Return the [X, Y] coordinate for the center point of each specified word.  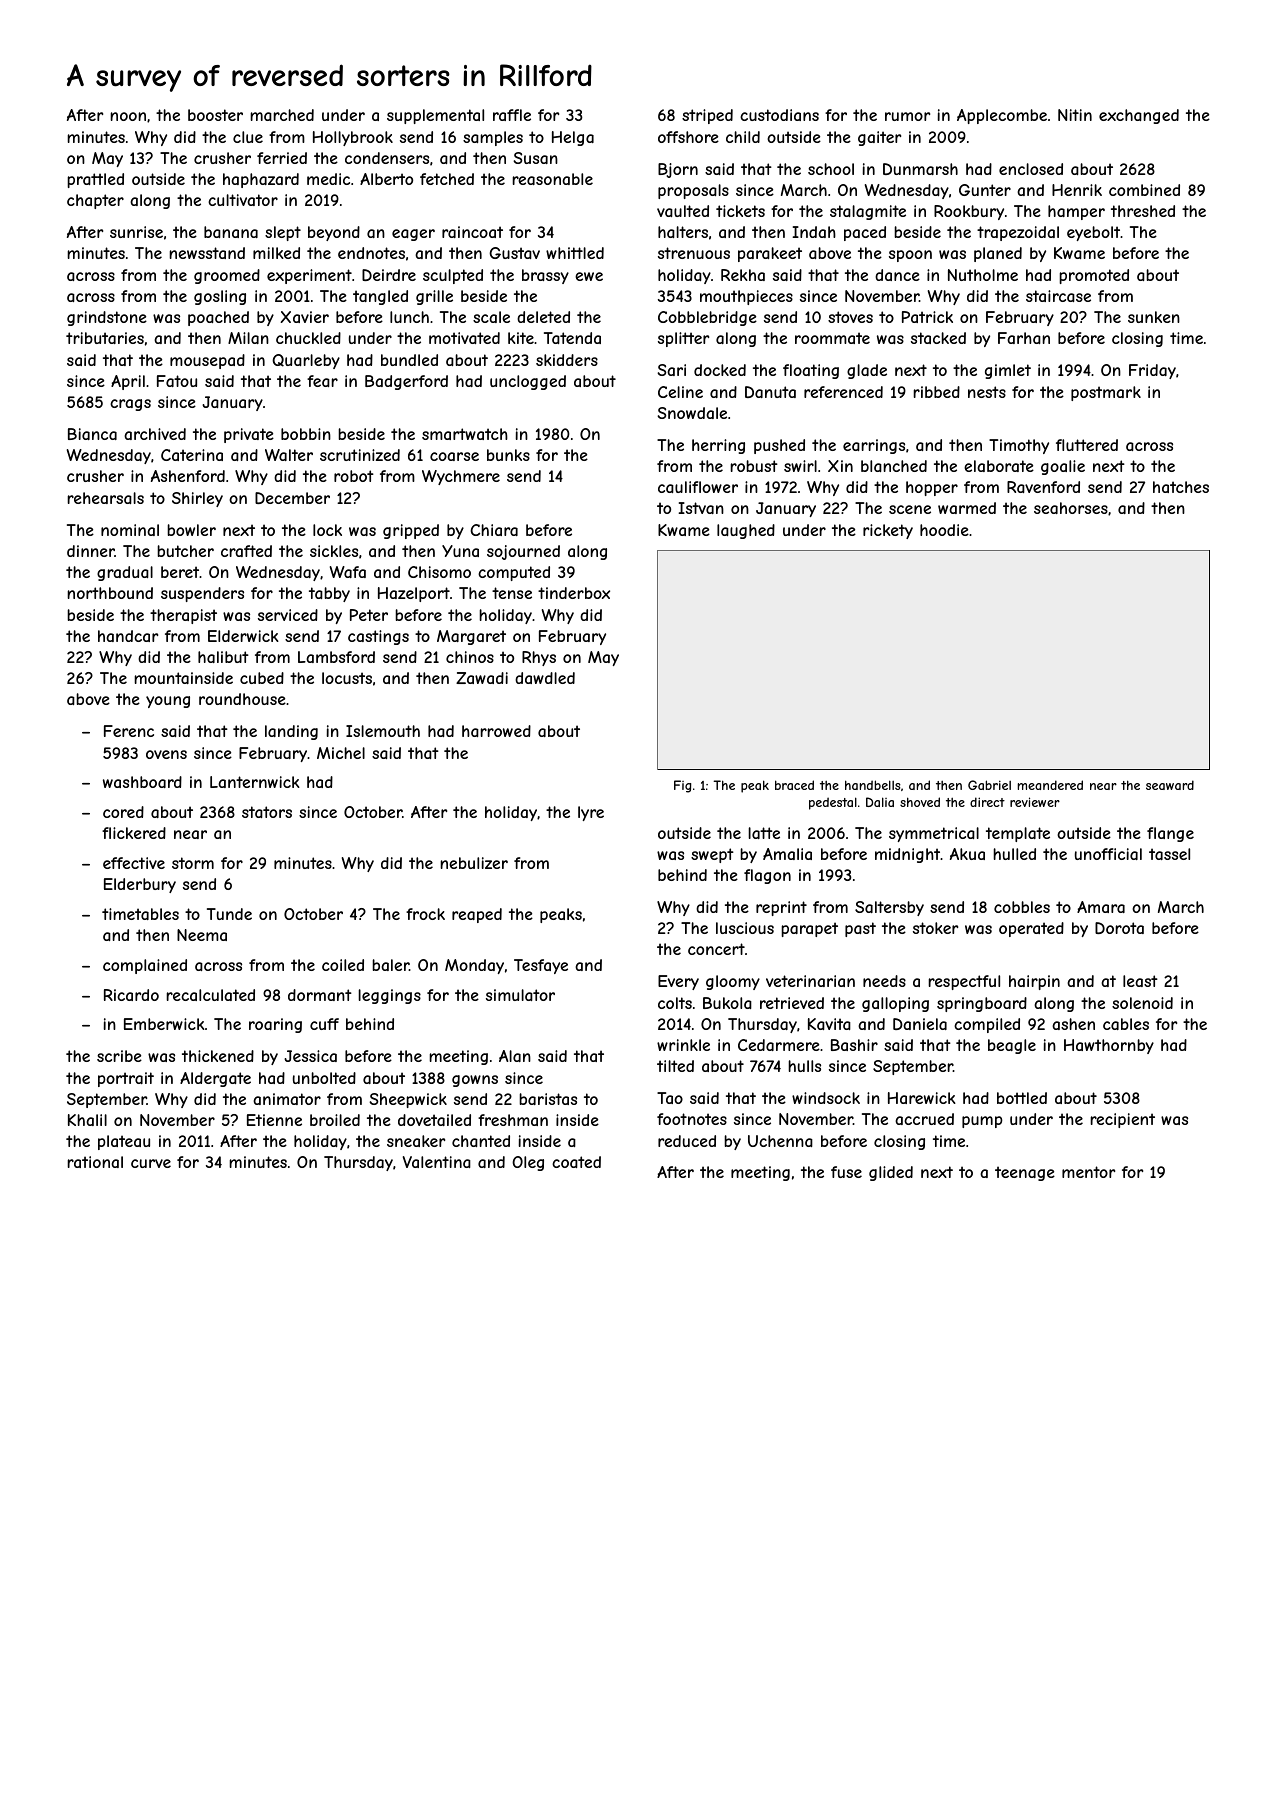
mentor [1088, 1172]
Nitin [1075, 115]
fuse [846, 1172]
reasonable [552, 179]
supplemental [435, 116]
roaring [275, 1025]
